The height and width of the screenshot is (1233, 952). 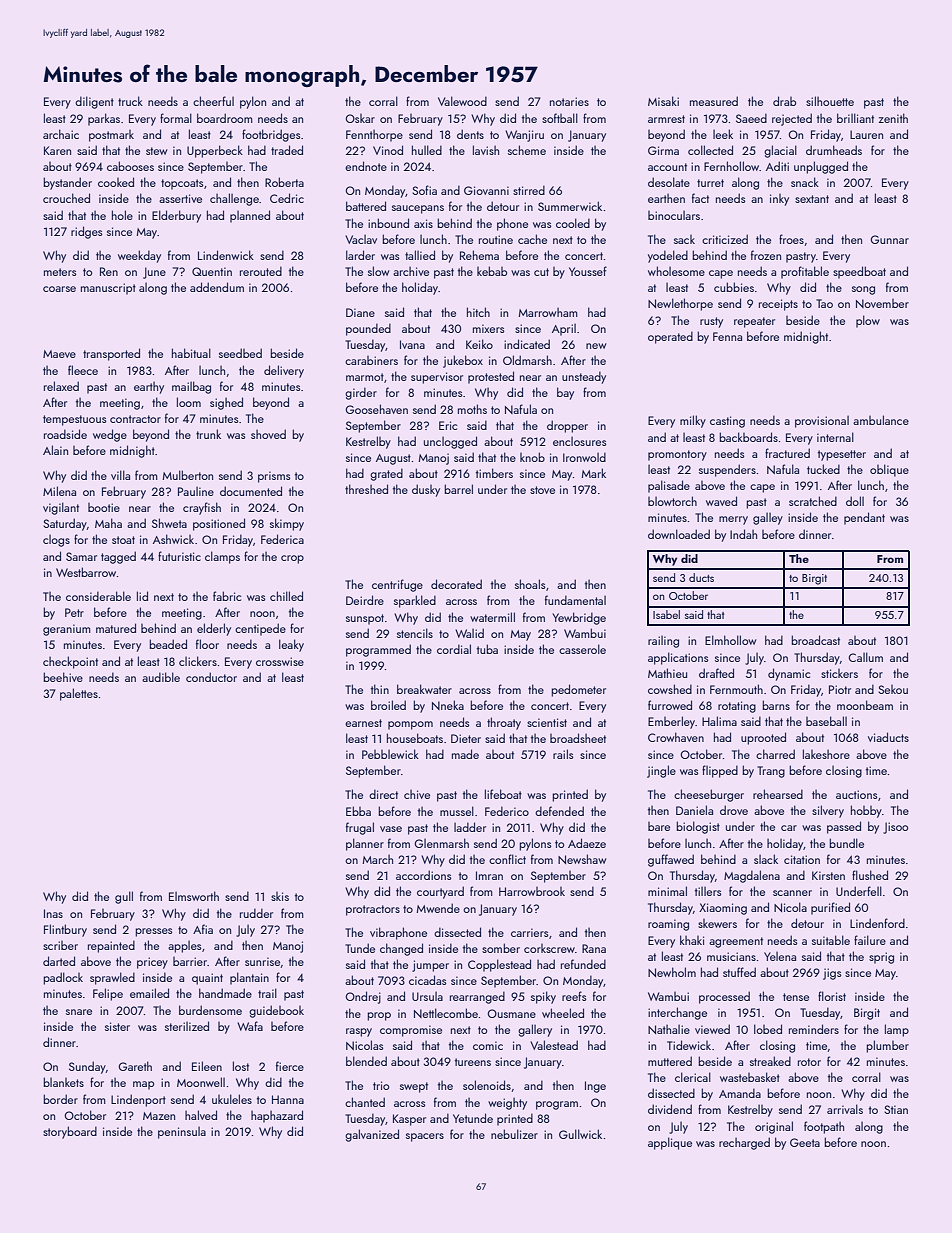 What do you see at coordinates (826, 754) in the screenshot?
I see `lakeshore` at bounding box center [826, 754].
